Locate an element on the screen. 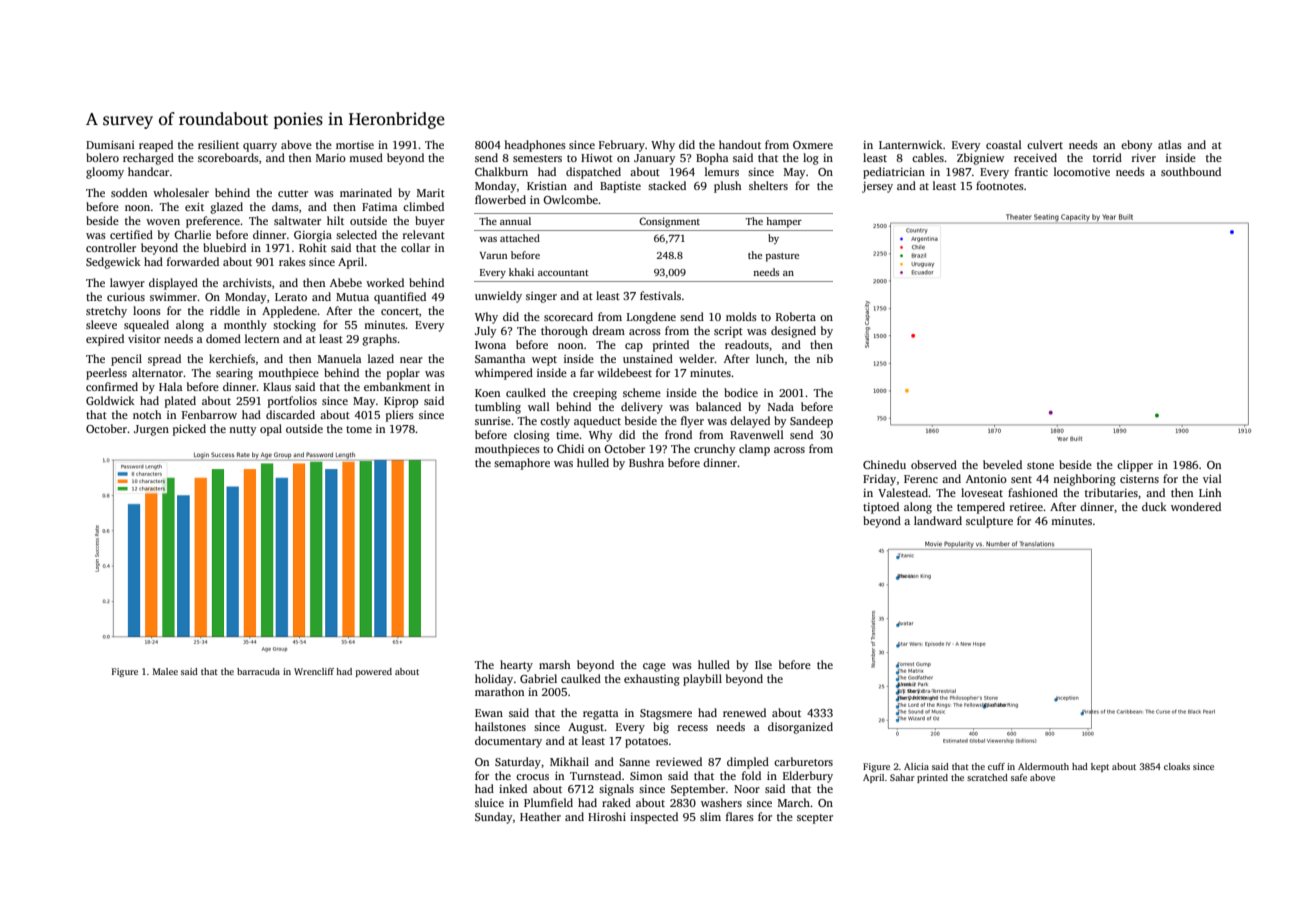  atlas is located at coordinates (1170, 144).
